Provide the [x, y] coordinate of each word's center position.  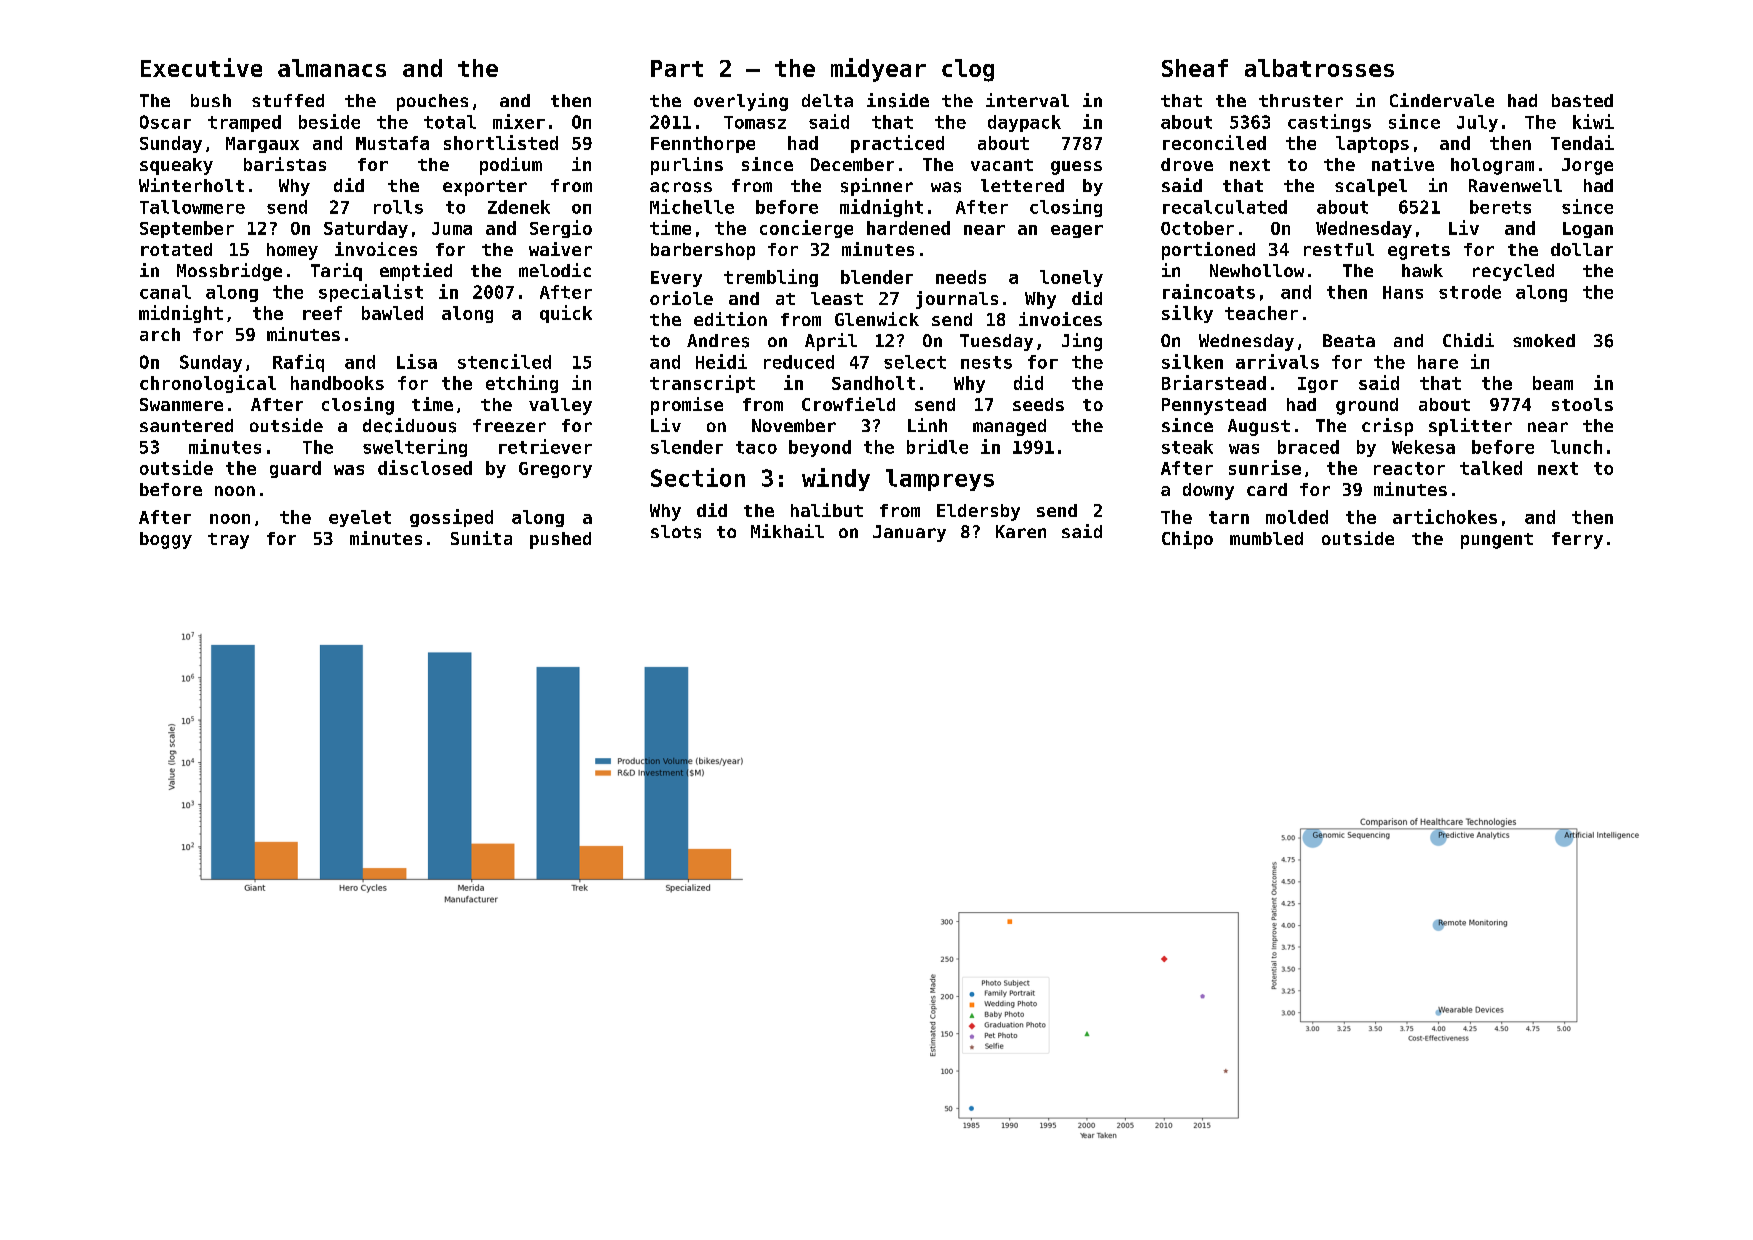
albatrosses [1319, 68]
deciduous [409, 425]
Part [677, 68]
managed [1009, 427]
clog [968, 70]
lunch [1576, 447]
